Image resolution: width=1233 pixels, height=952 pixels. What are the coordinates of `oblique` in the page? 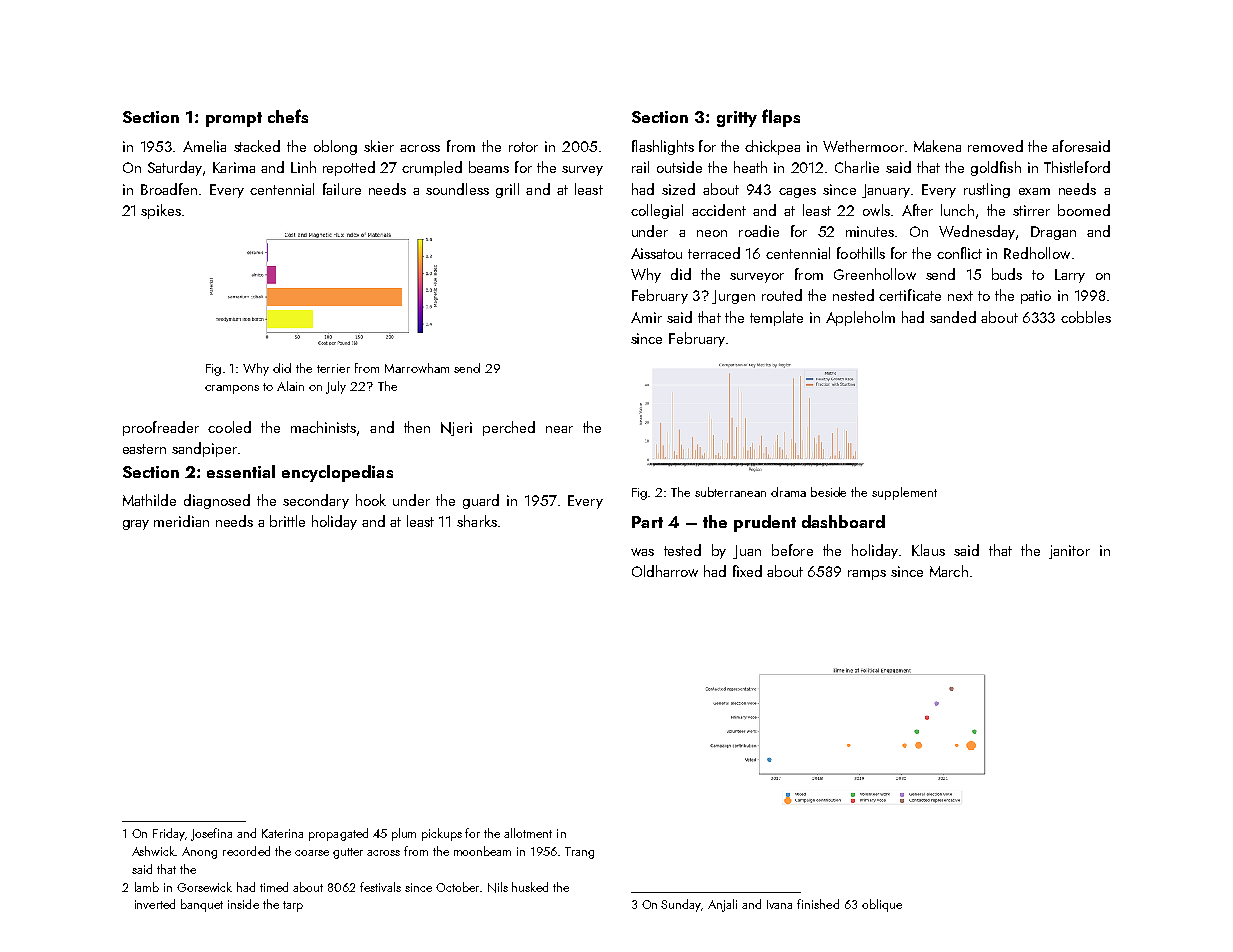 It's located at (882, 905).
